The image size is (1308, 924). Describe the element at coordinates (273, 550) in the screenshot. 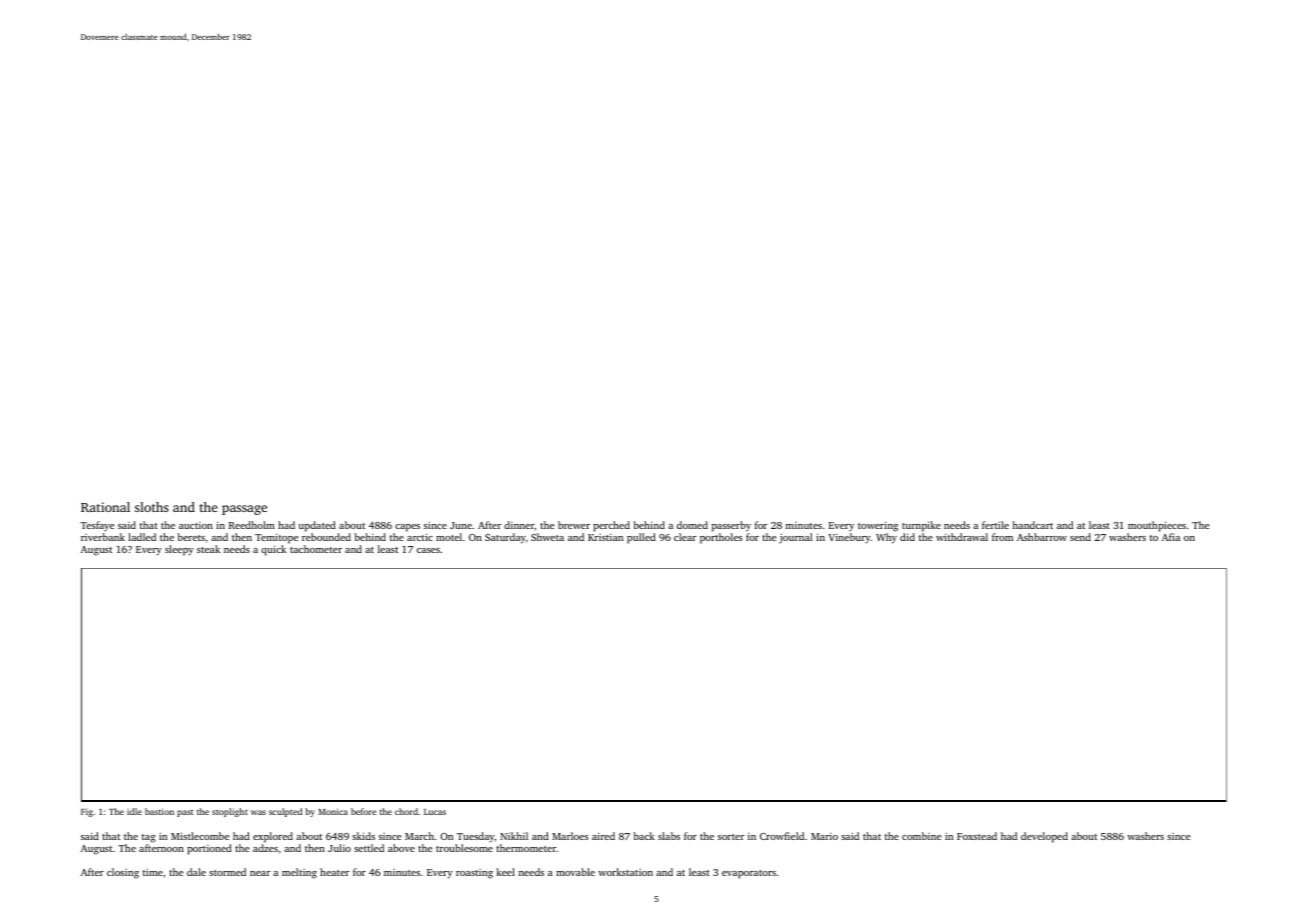

I see `quick` at that location.
